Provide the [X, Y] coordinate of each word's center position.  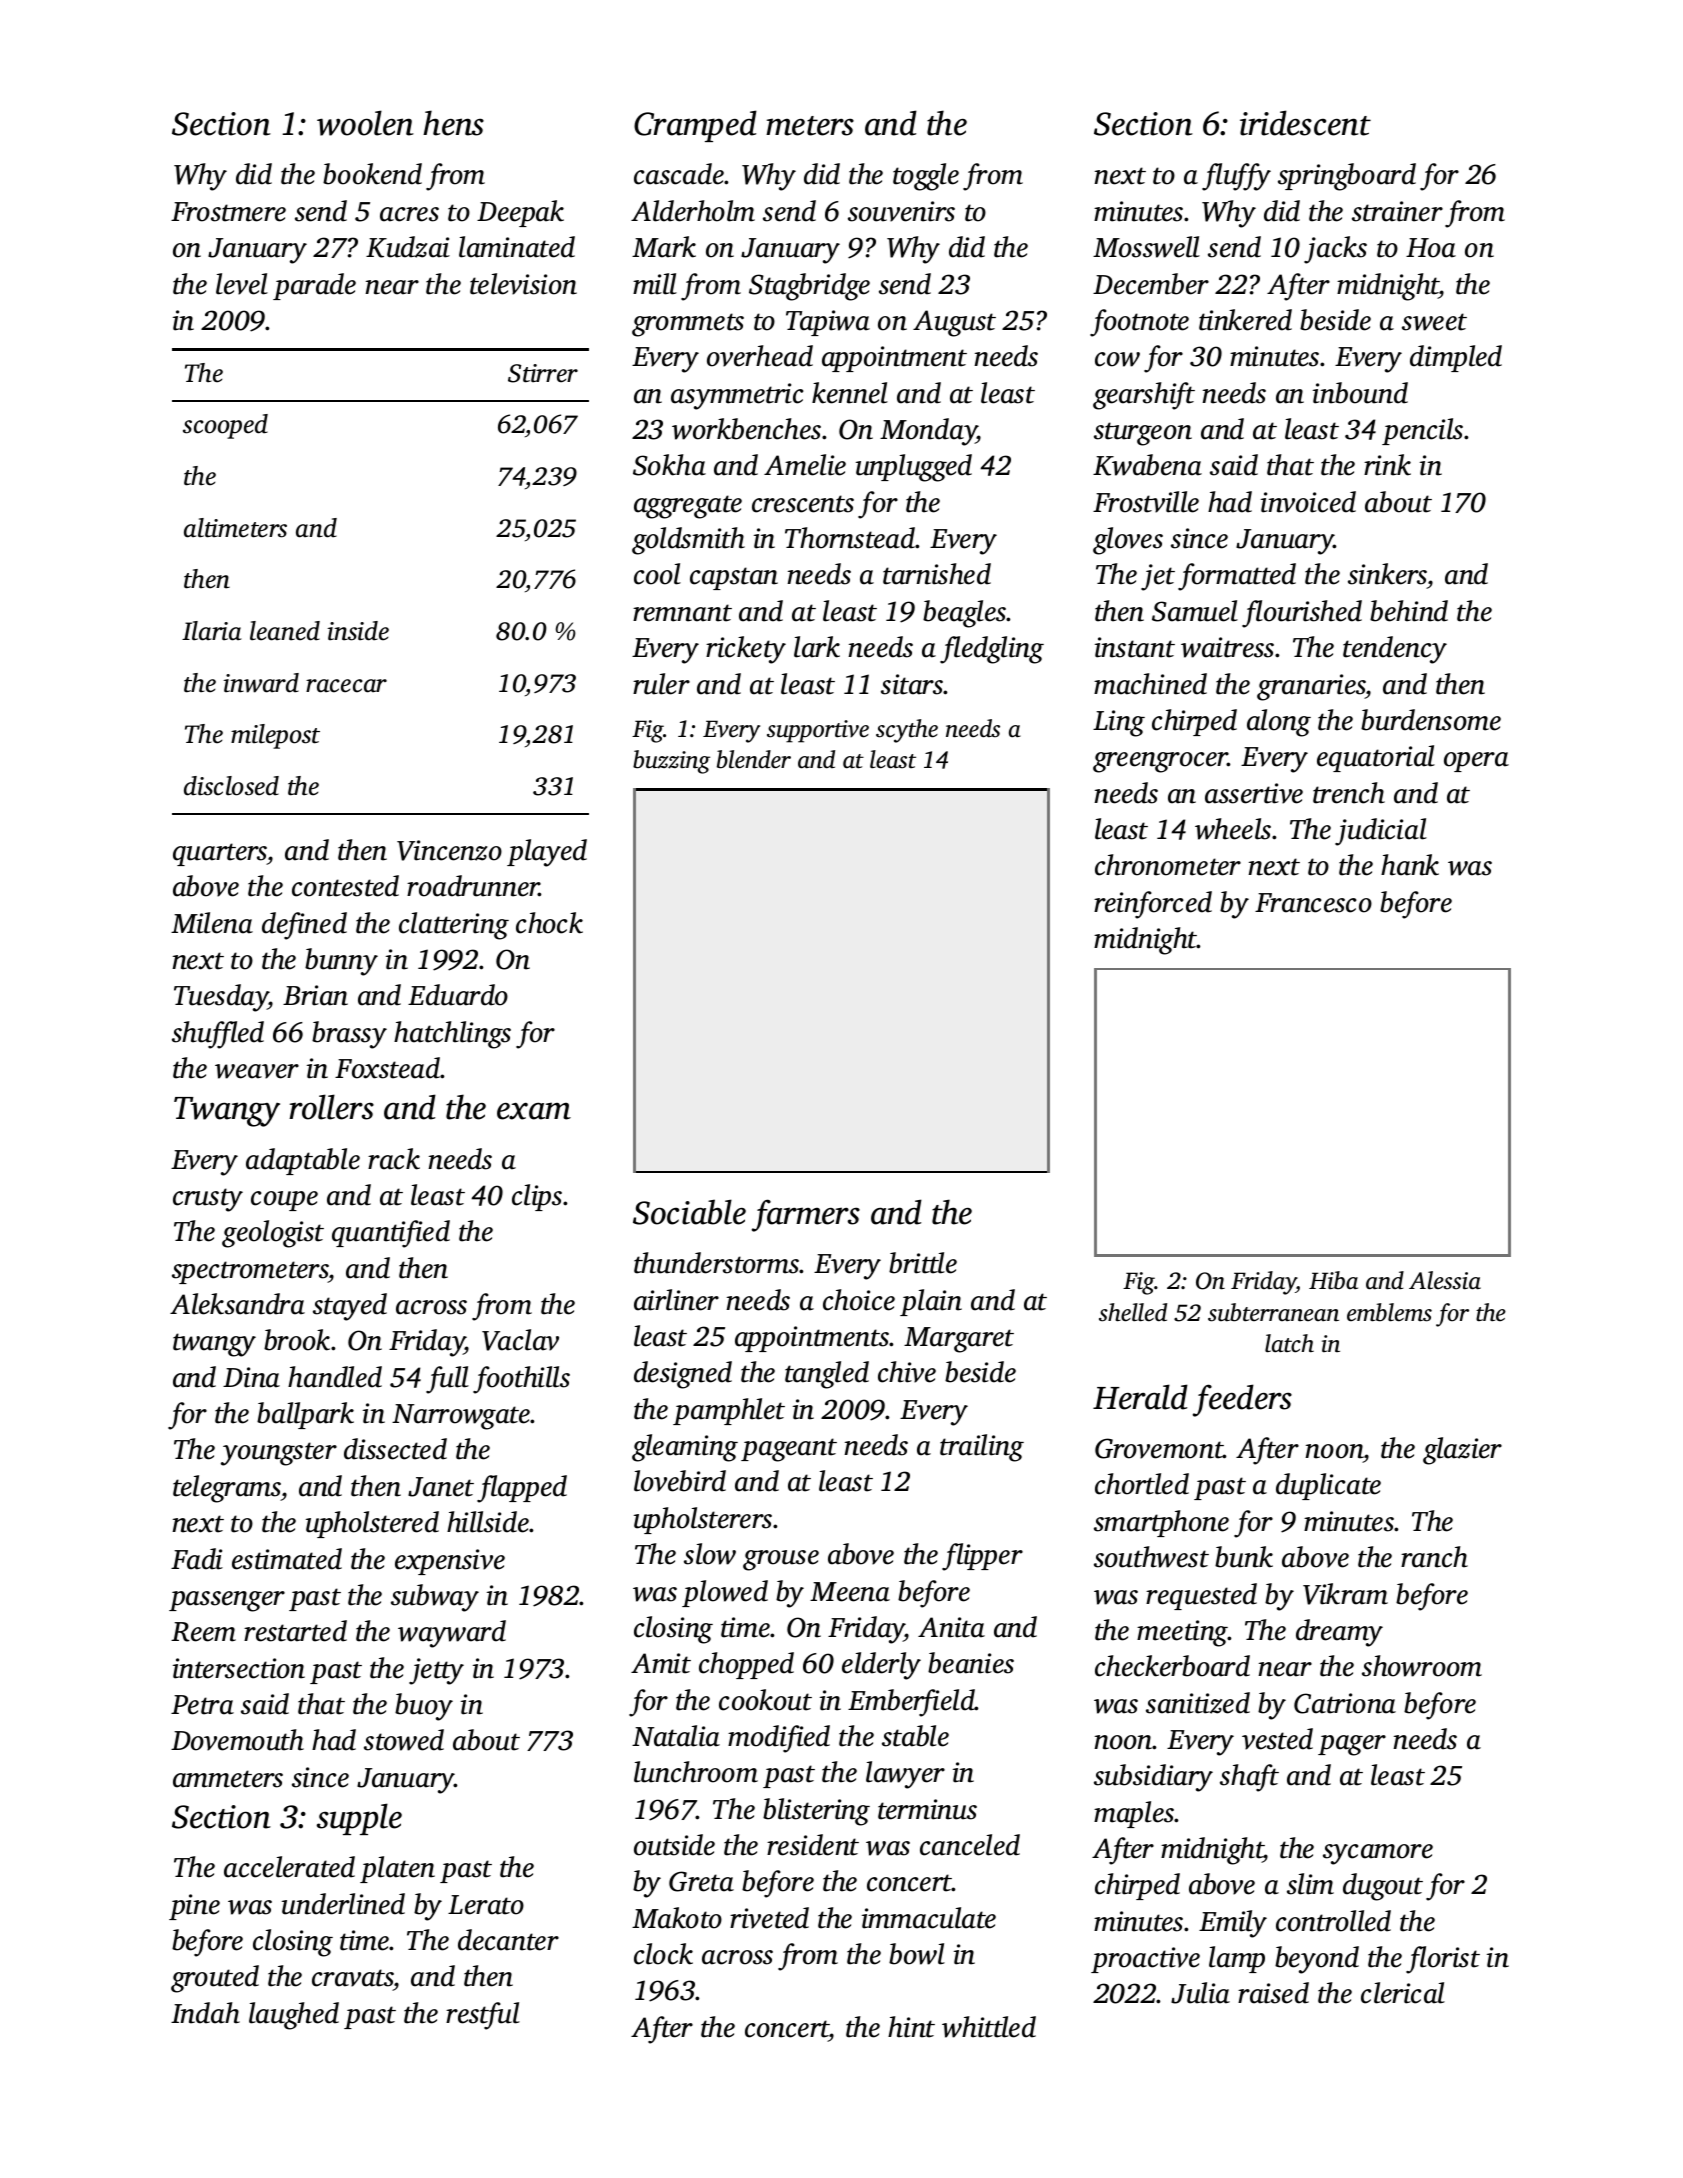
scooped [225, 426]
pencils [1422, 431]
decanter [508, 1940]
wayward [452, 1634]
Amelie [805, 465]
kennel [850, 393]
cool [657, 574]
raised [1273, 1993]
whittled [989, 2027]
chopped [746, 1665]
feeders [1242, 1400]
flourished [1302, 614]
